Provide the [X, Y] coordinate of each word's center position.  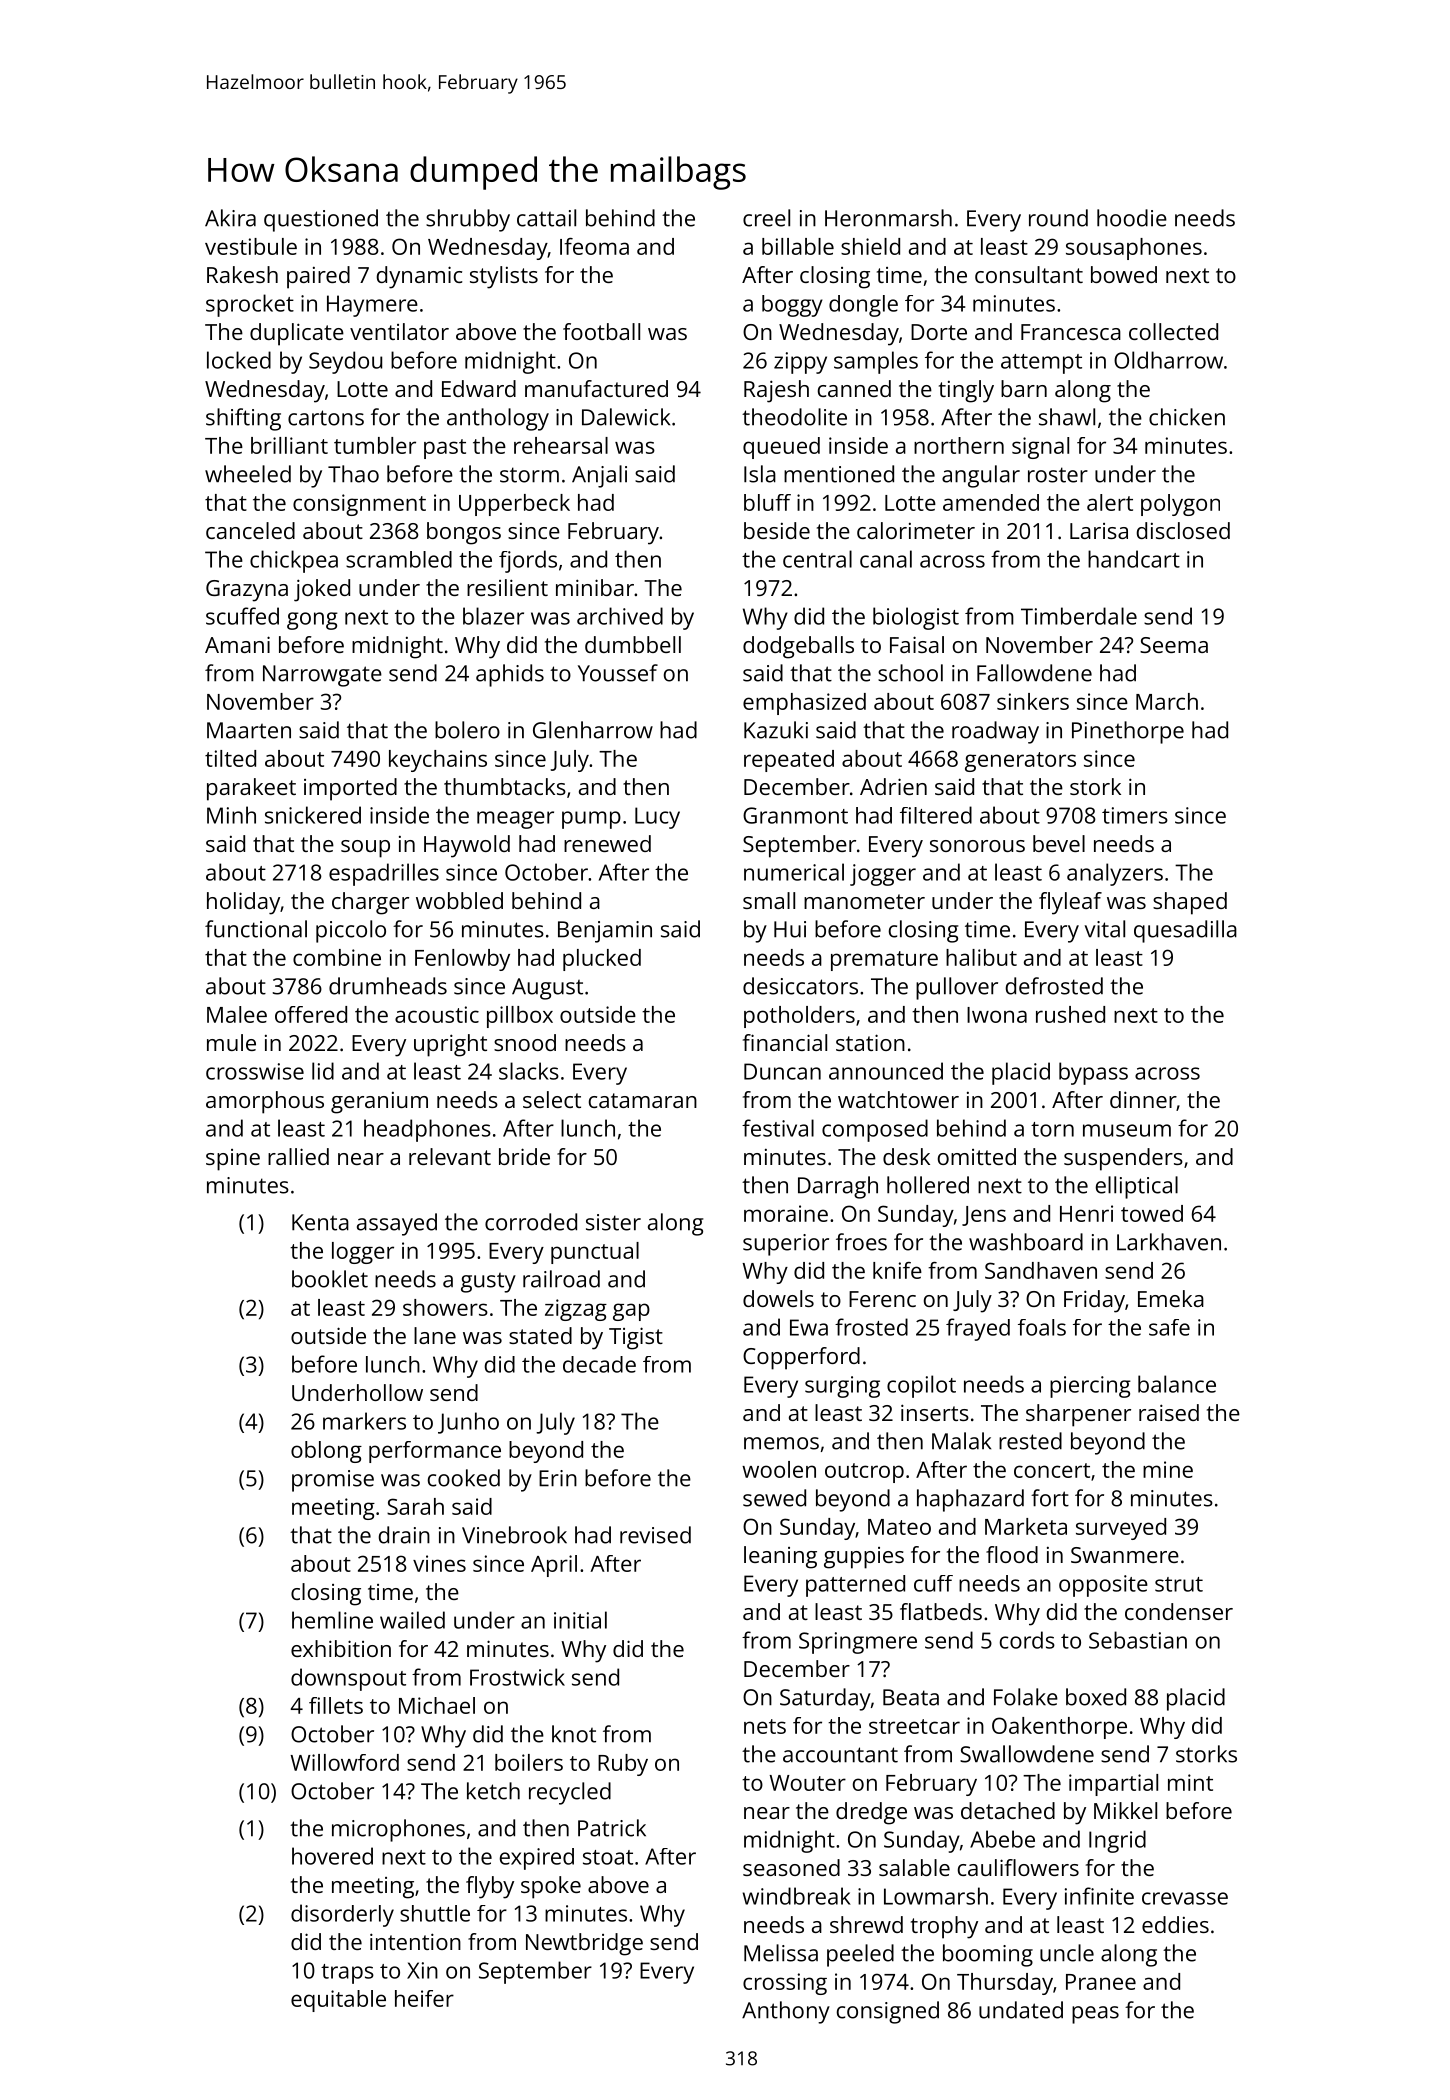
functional [256, 929]
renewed [607, 843]
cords [1027, 1640]
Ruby [623, 1765]
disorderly [342, 1915]
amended [991, 502]
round [1058, 218]
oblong [326, 1452]
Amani [237, 644]
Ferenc [882, 1299]
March [1167, 701]
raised [1169, 1412]
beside [777, 530]
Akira [230, 218]
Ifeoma [594, 246]
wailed [412, 1620]
